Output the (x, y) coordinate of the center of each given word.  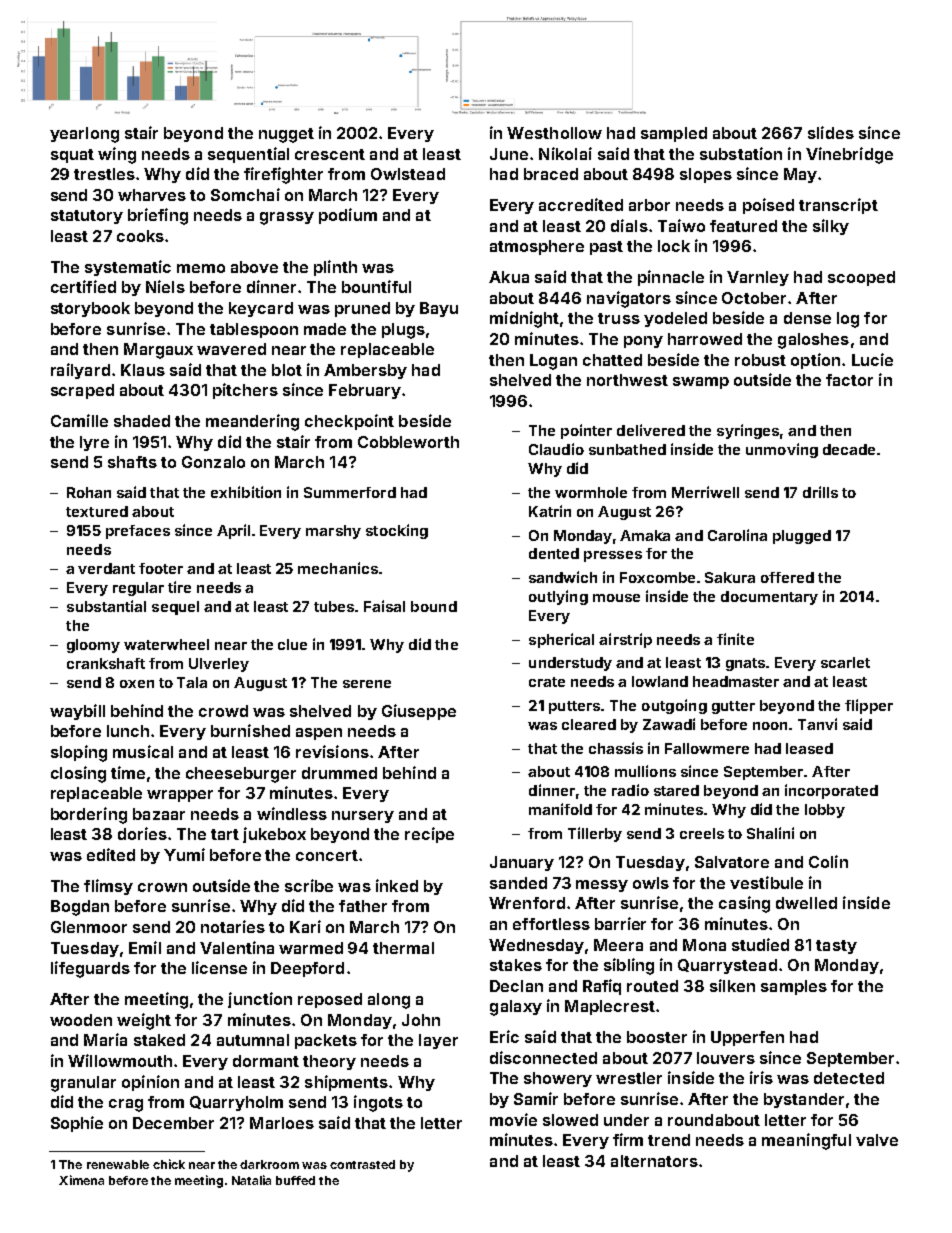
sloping (79, 753)
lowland (660, 681)
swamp (701, 383)
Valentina (237, 947)
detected (849, 1078)
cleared (589, 724)
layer (438, 1041)
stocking (397, 531)
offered (787, 577)
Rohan (89, 492)
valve (877, 1140)
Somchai (245, 194)
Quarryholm (236, 1103)
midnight (524, 319)
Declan (516, 986)
